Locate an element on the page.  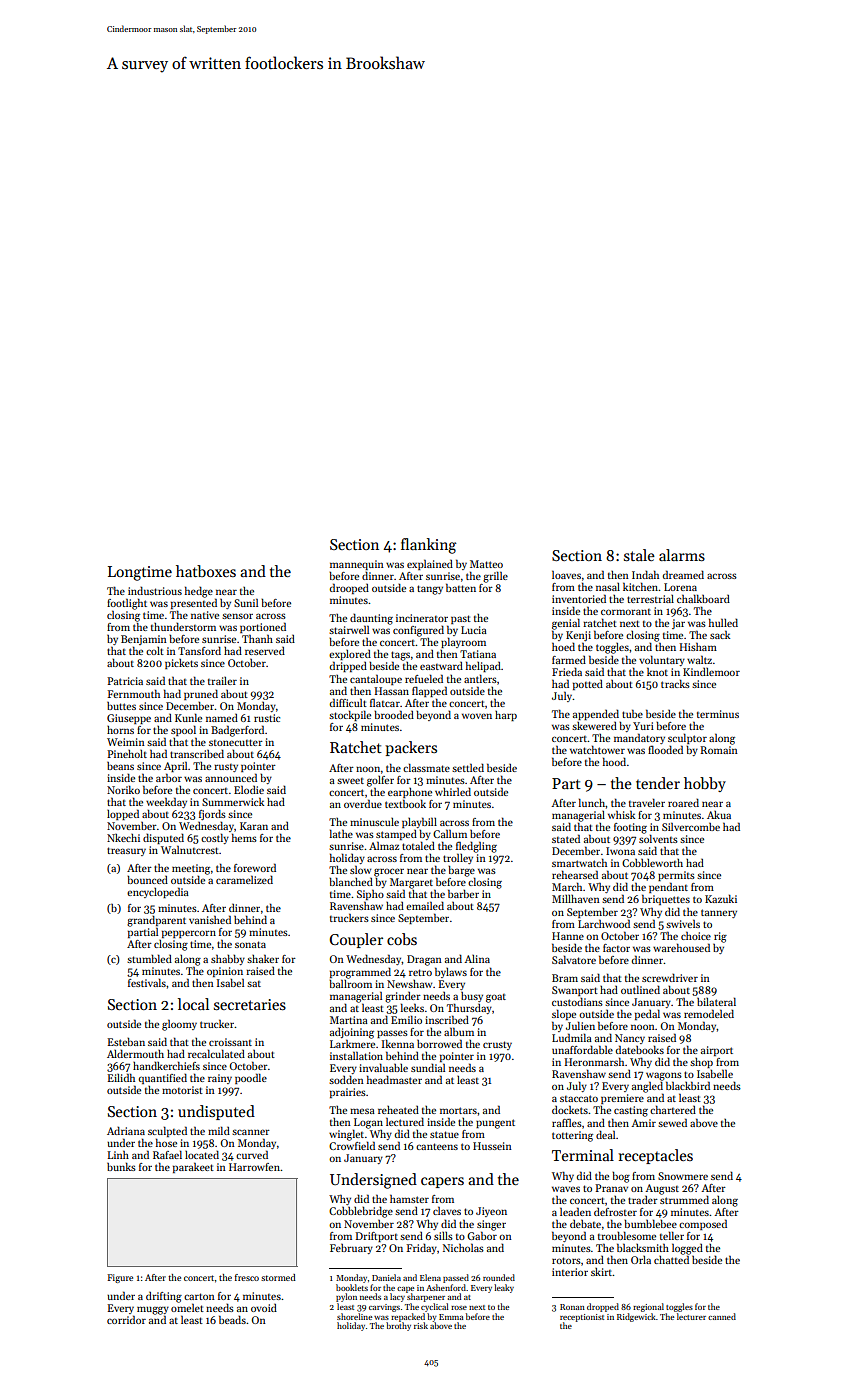
bounced is located at coordinates (147, 879).
